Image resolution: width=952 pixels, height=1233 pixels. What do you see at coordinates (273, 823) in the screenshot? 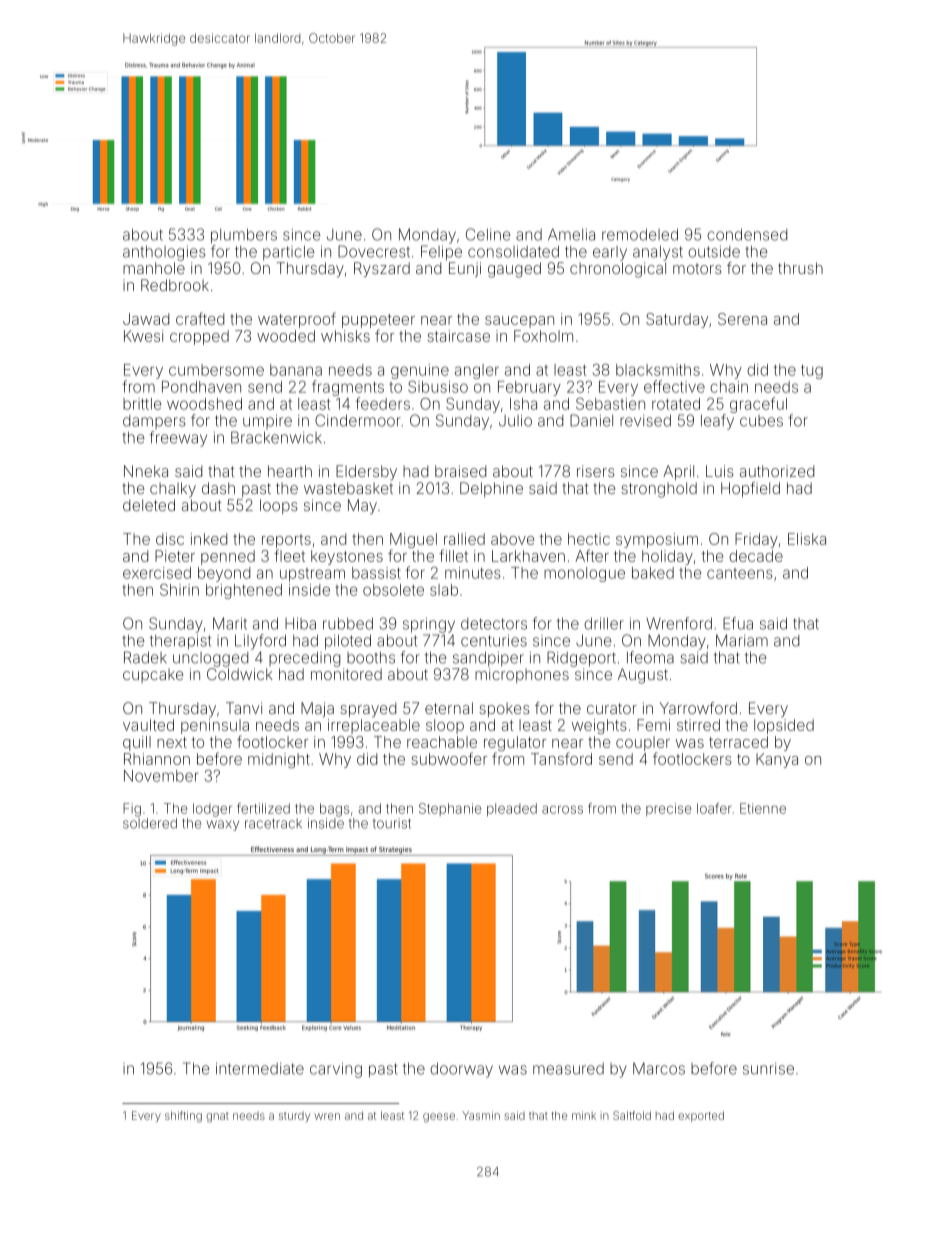
I see `racetrack` at bounding box center [273, 823].
